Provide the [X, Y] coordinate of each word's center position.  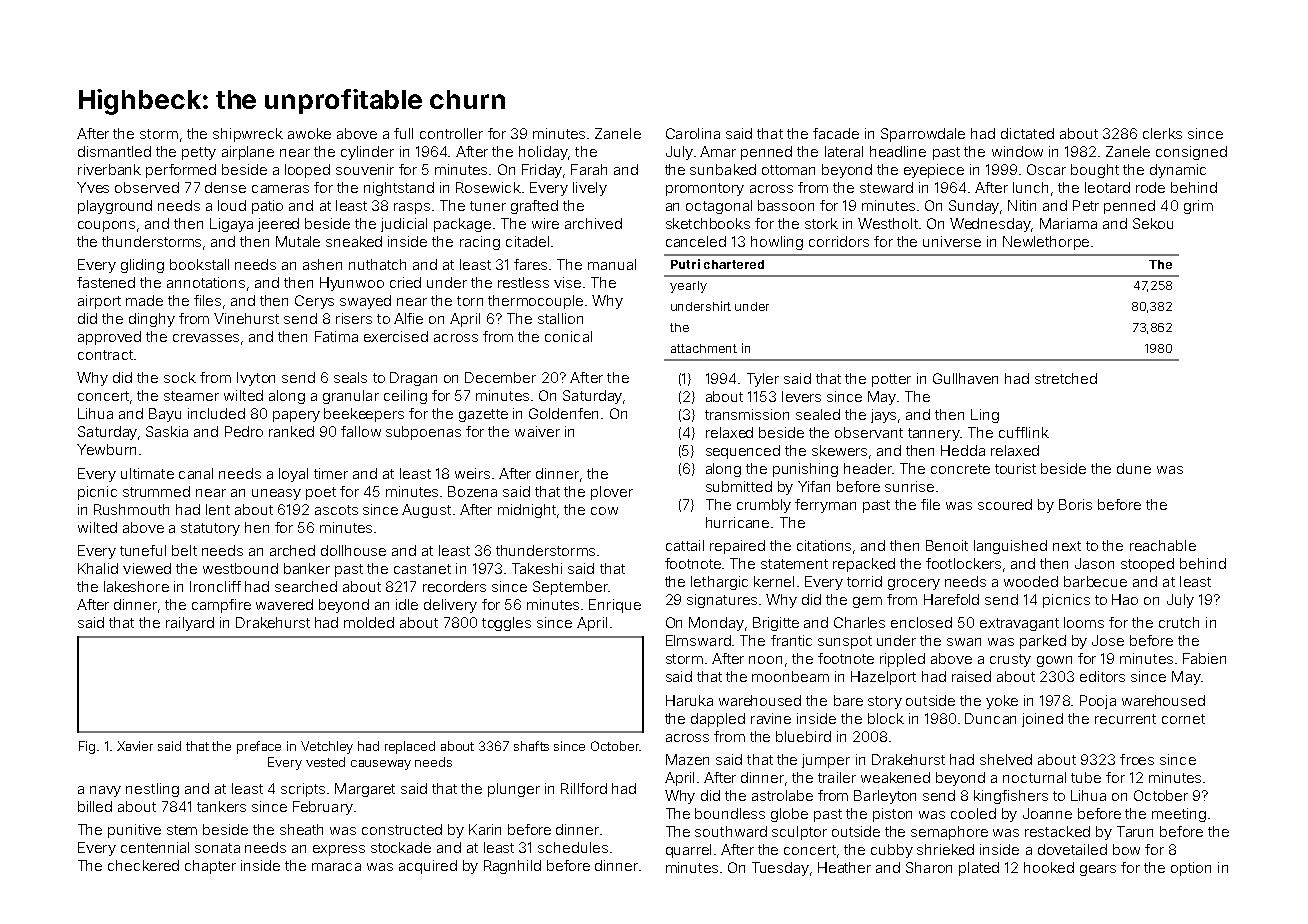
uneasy [276, 494]
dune [1134, 468]
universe [952, 241]
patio [267, 207]
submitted [739, 486]
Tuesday [780, 869]
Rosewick [488, 187]
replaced [410, 747]
